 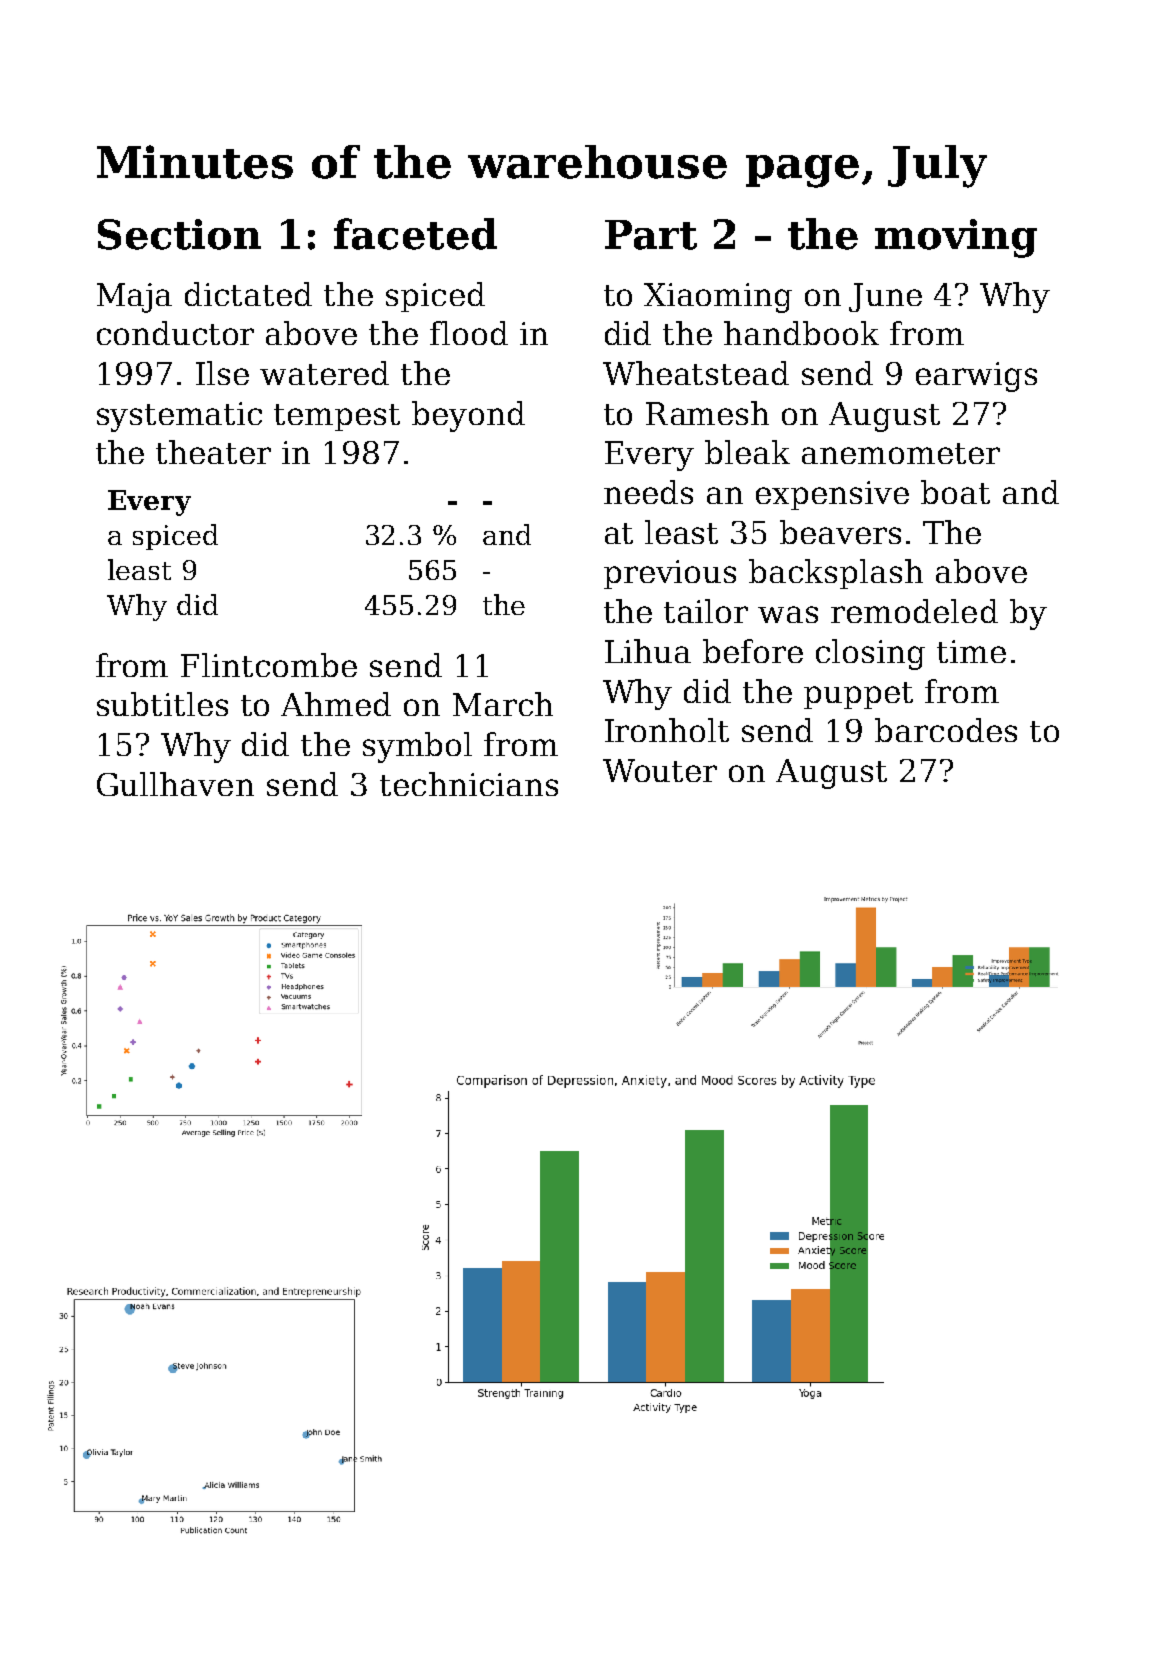 I want to click on Xiaoming, so click(x=718, y=298).
